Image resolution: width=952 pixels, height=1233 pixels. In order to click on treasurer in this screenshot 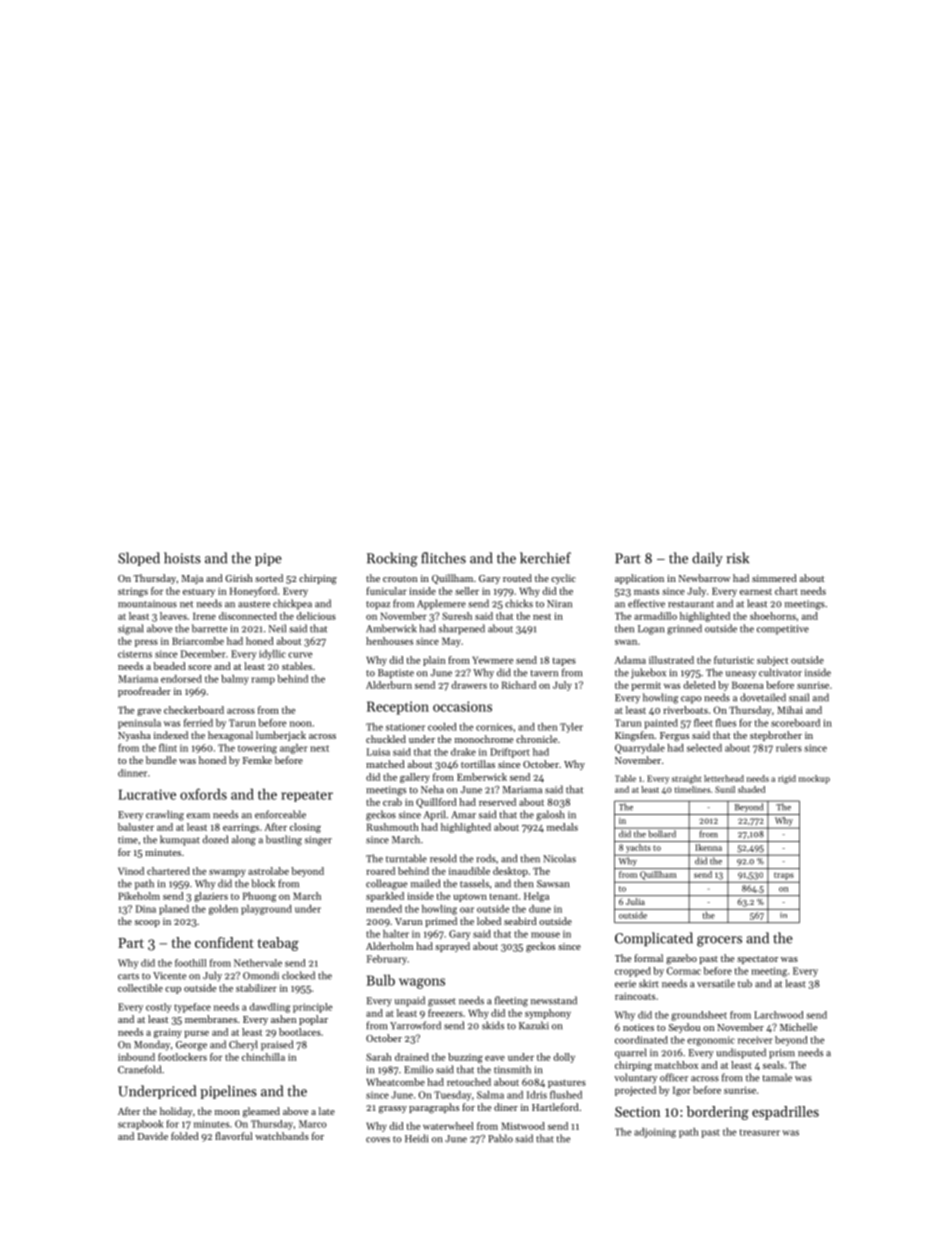, I will do `click(760, 1132)`.
